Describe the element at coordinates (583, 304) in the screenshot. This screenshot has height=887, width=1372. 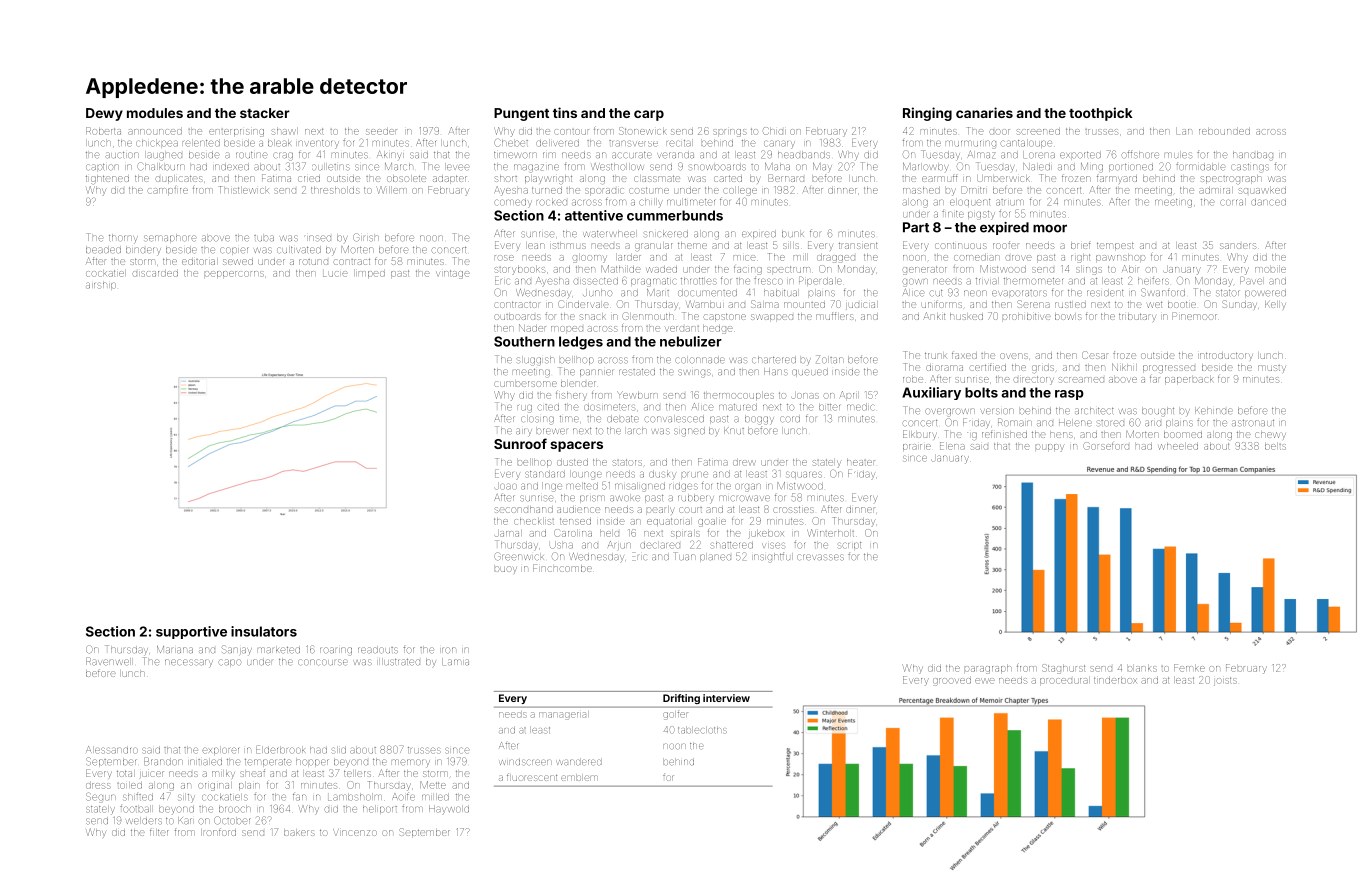
I see `Cindervale` at that location.
